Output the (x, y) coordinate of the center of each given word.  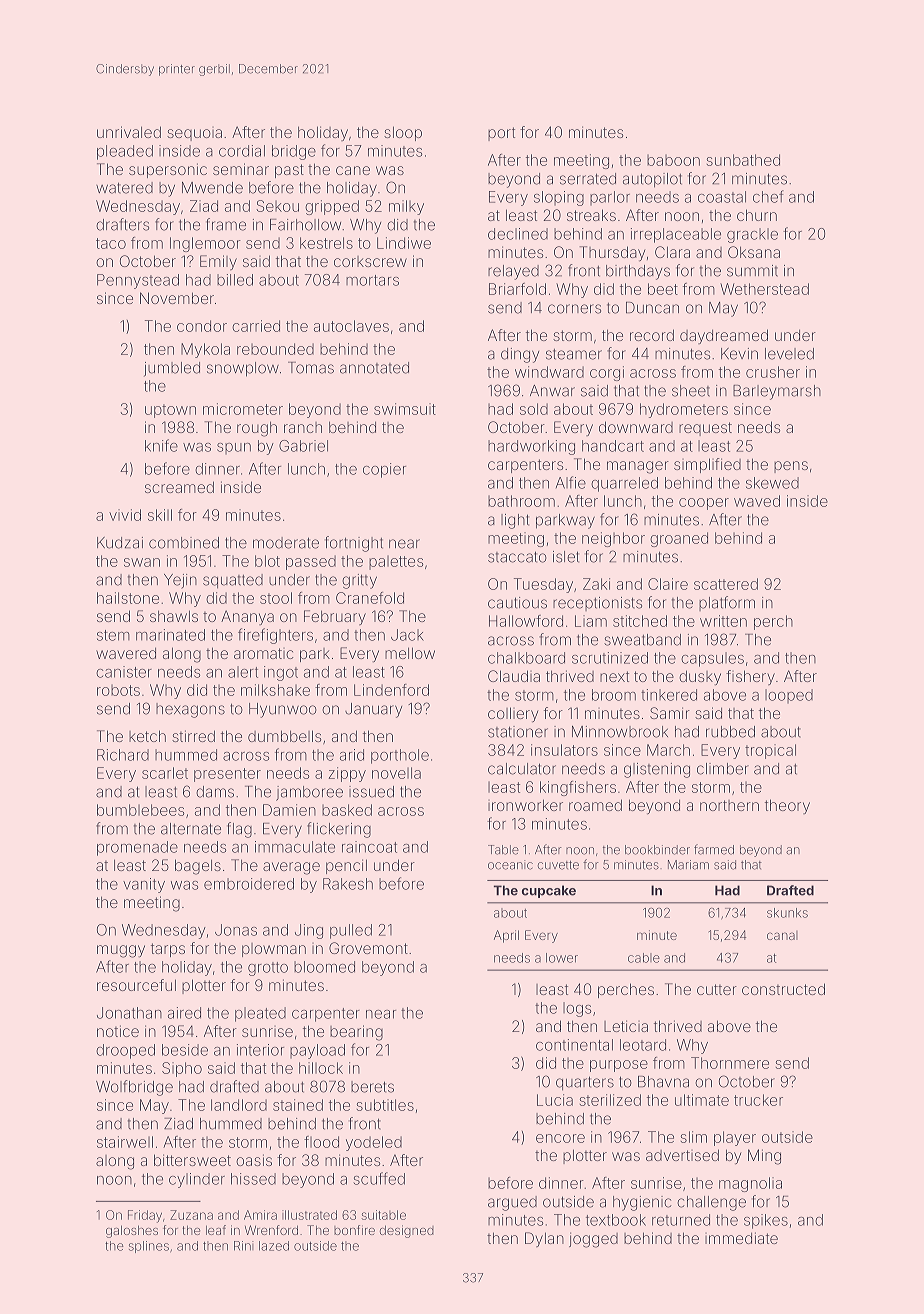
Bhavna (663, 1082)
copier (384, 470)
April (506, 936)
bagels (198, 867)
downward (636, 427)
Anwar (552, 391)
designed (407, 1231)
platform (727, 603)
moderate (286, 543)
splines (149, 1247)
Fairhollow (305, 225)
